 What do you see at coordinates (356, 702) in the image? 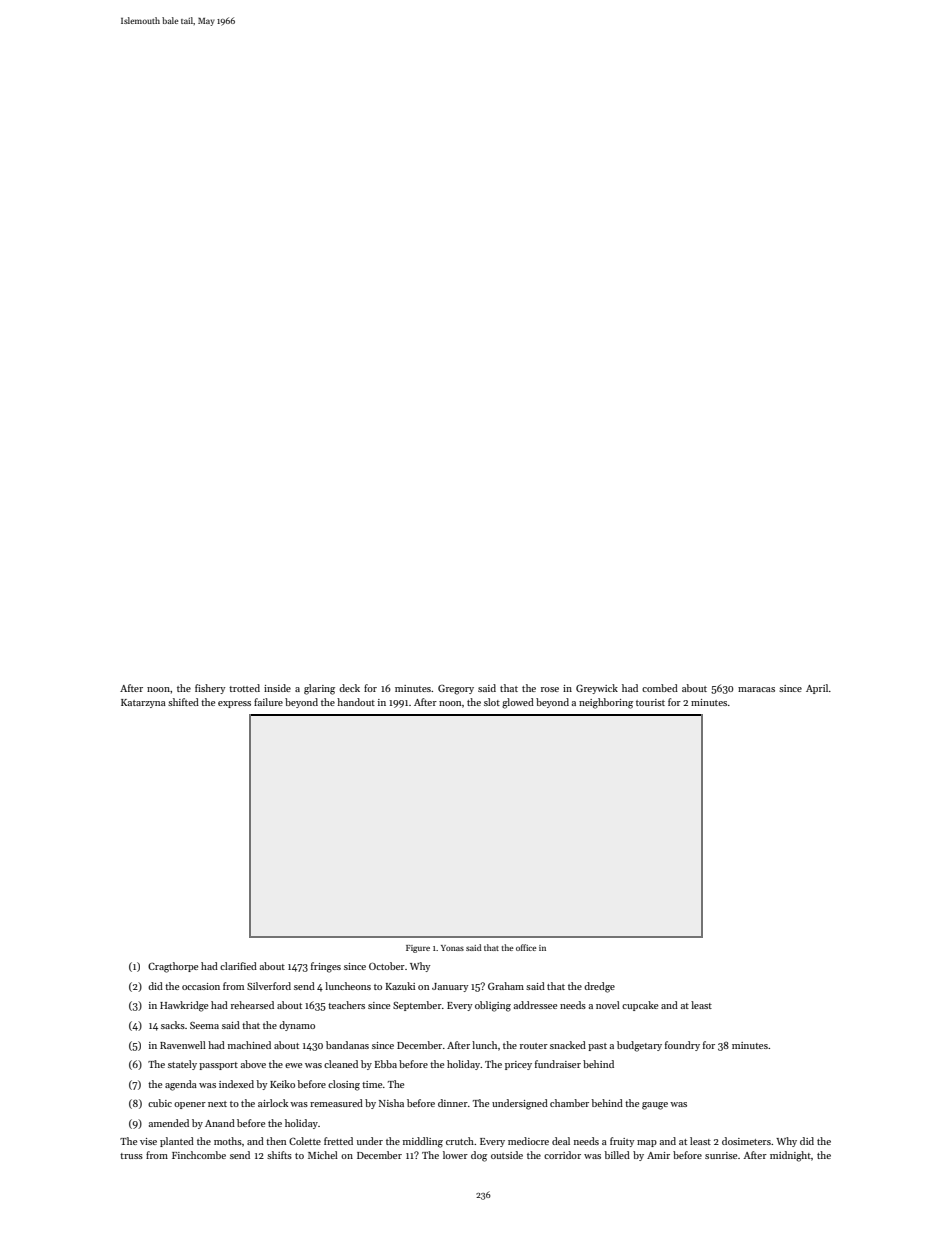
I see `handout` at bounding box center [356, 702].
